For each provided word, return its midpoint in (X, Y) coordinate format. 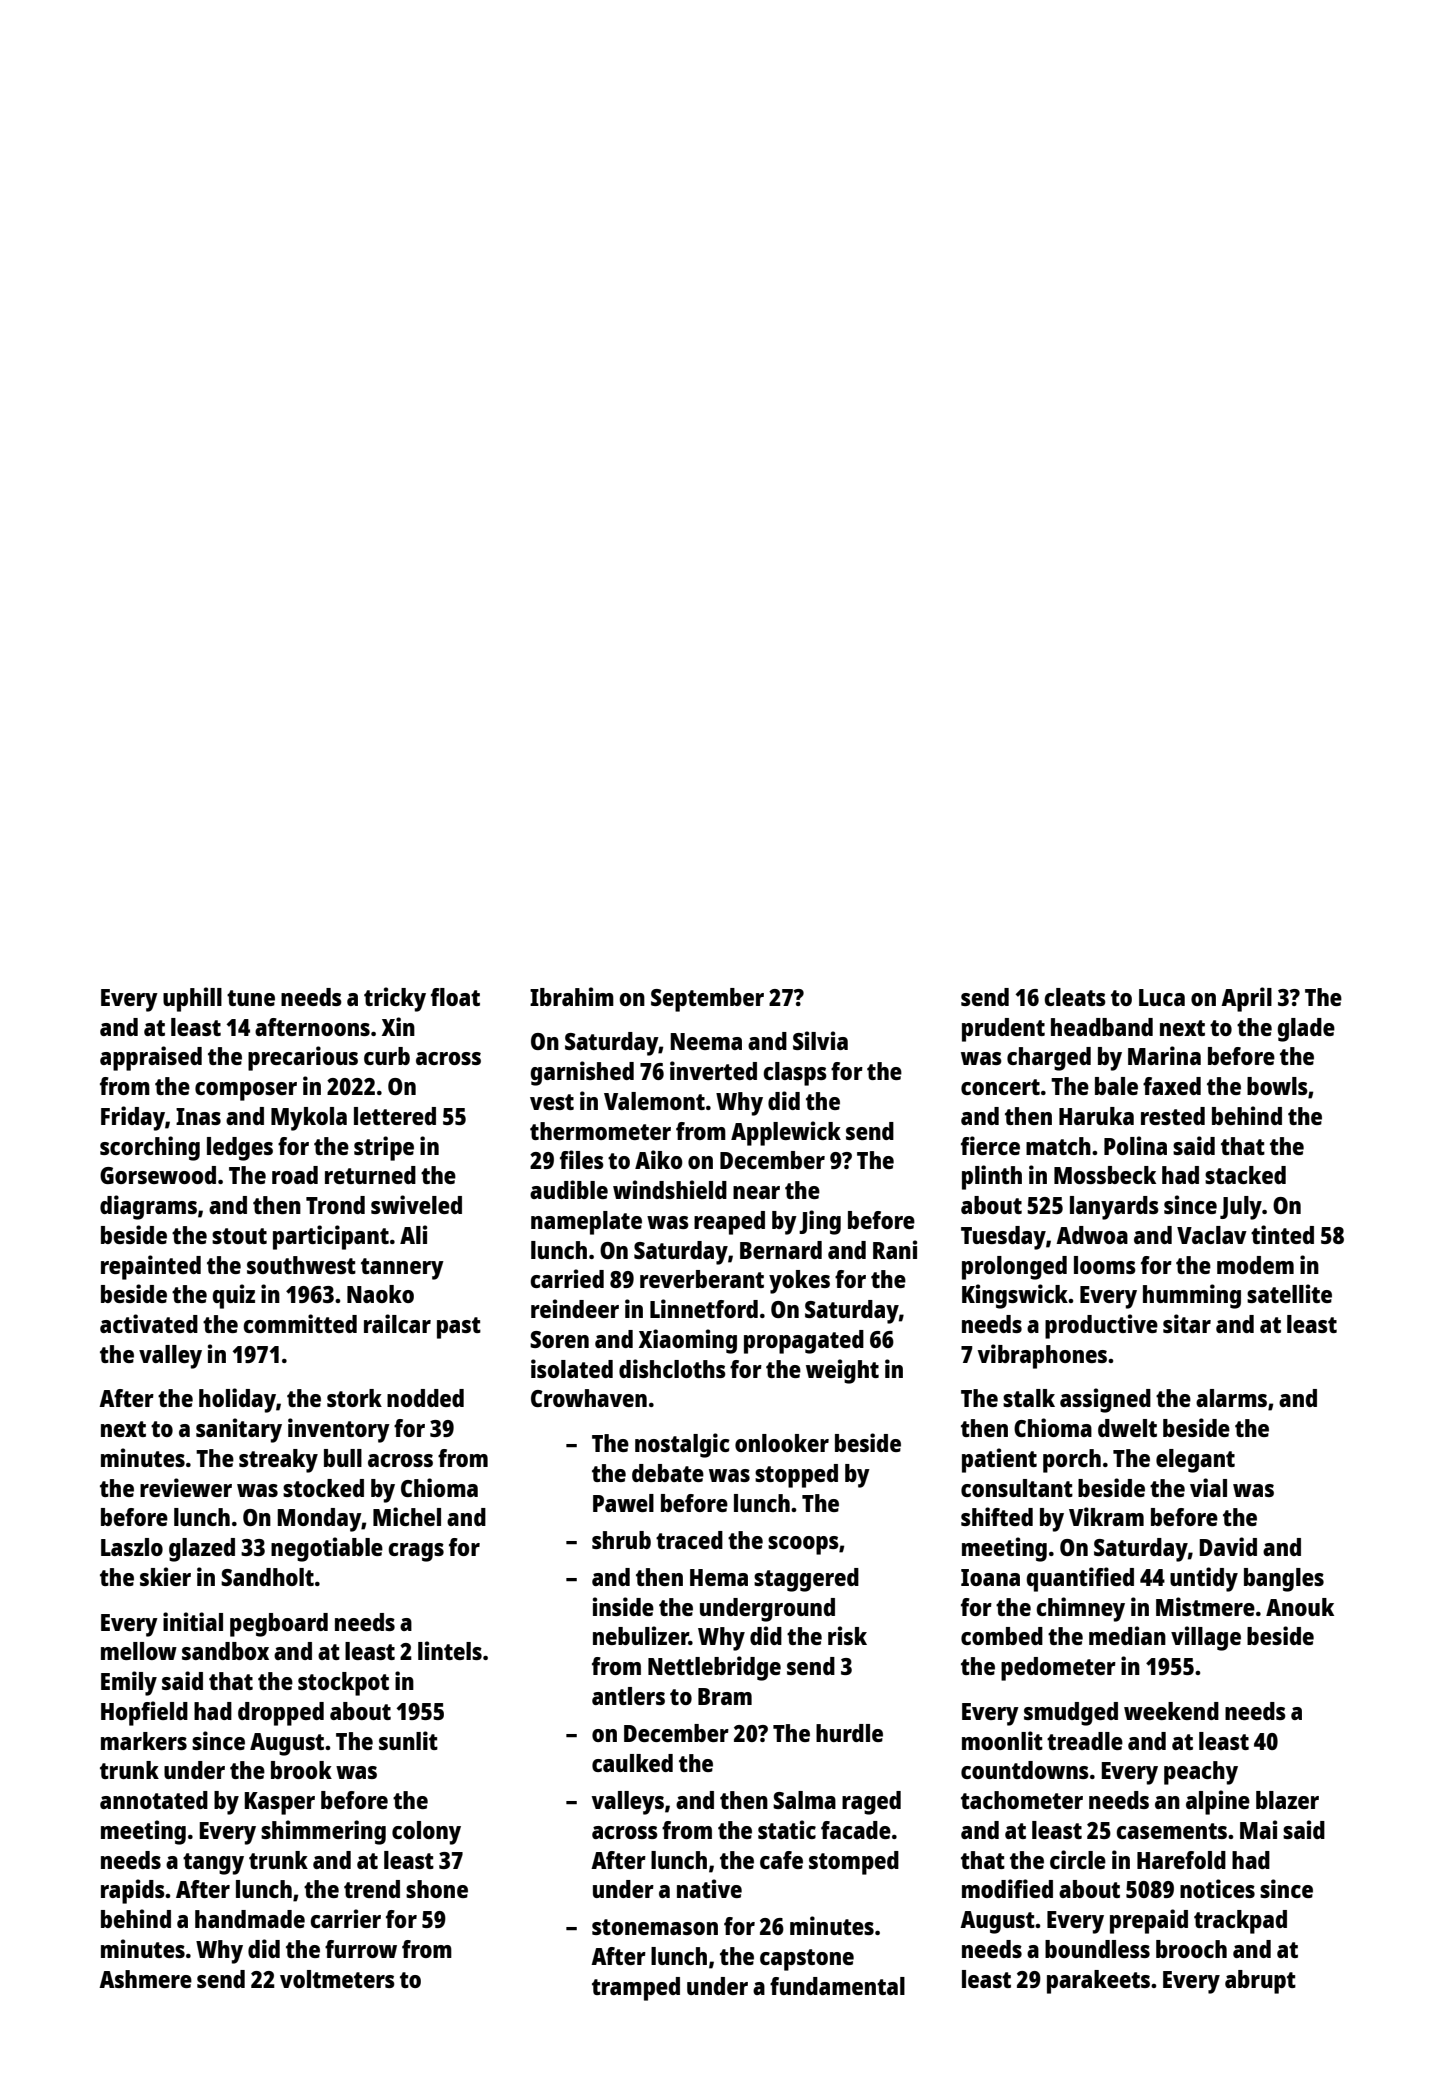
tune (251, 998)
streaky (278, 1461)
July (1241, 1208)
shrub (621, 1540)
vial (1208, 1487)
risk (847, 1635)
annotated (154, 1800)
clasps (795, 1074)
